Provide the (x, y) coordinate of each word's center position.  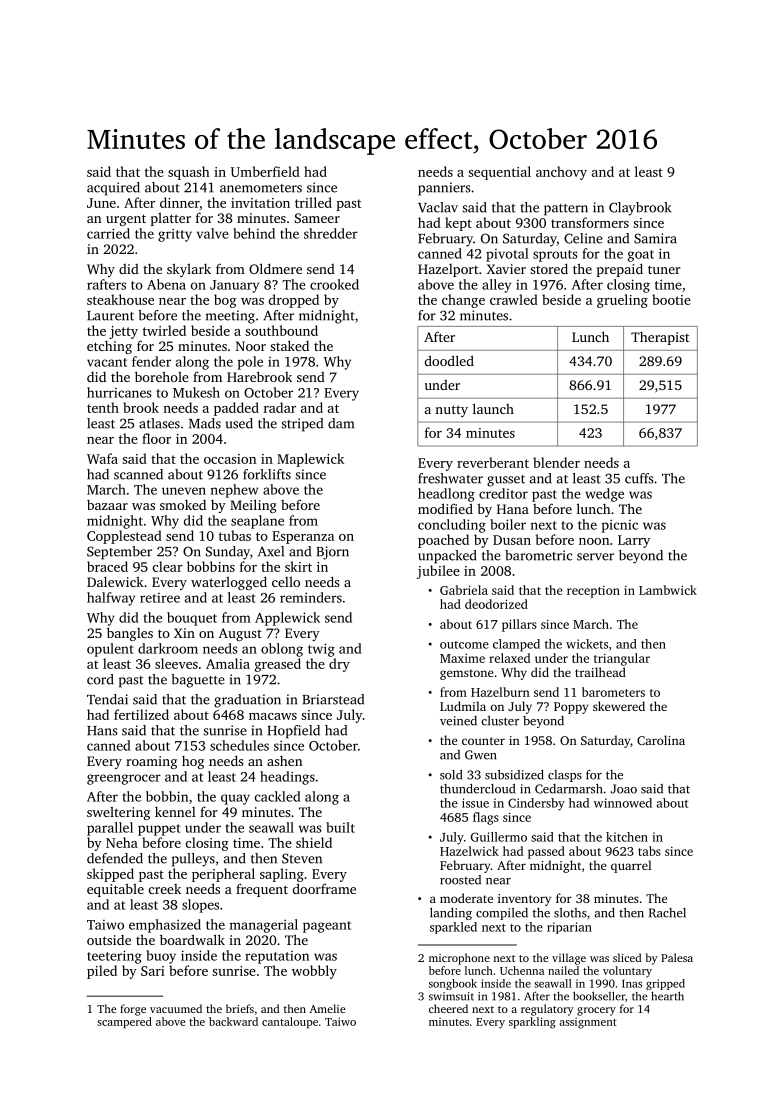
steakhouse (120, 299)
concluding (452, 526)
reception (593, 592)
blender (556, 462)
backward (233, 1021)
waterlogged (229, 583)
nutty (451, 411)
